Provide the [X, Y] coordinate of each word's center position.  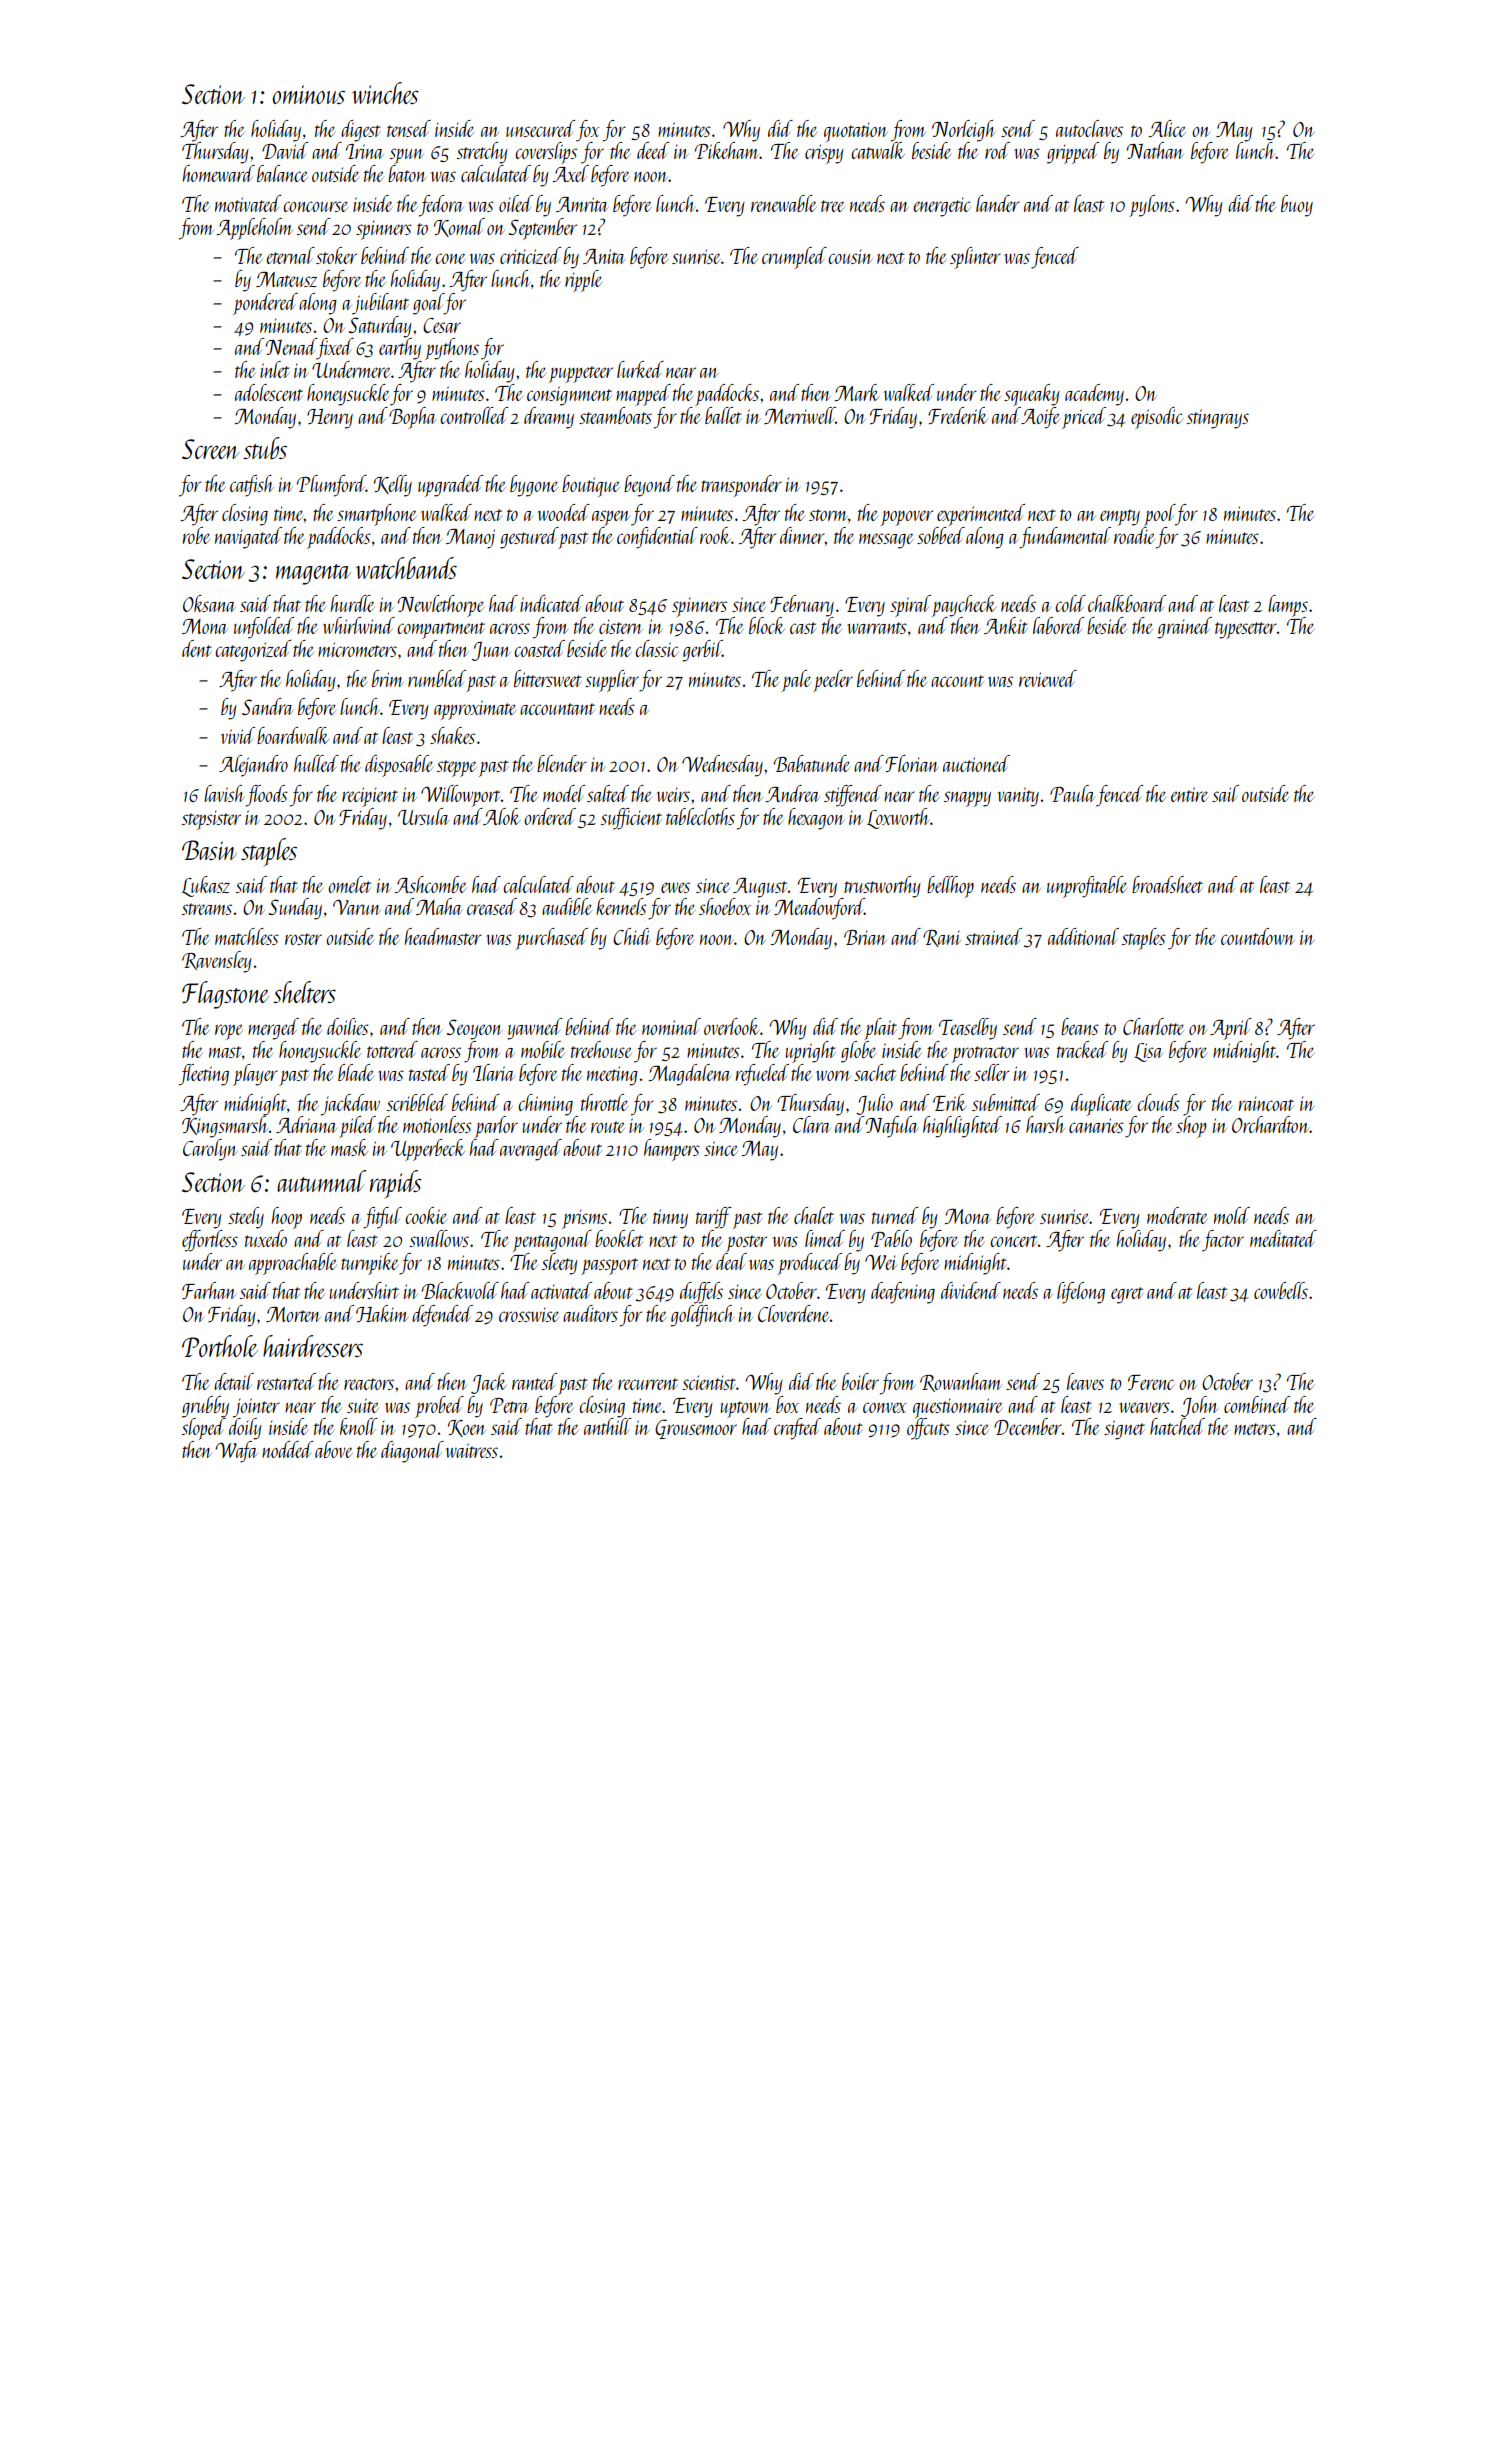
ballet [723, 415]
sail [1225, 793]
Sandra [267, 706]
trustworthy [882, 886]
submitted [1006, 1102]
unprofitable [1087, 887]
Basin [209, 850]
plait [880, 1029]
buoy [1297, 206]
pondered [265, 304]
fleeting [204, 1075]
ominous [308, 94]
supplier [612, 681]
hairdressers [313, 1346]
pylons [1152, 206]
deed [653, 150]
